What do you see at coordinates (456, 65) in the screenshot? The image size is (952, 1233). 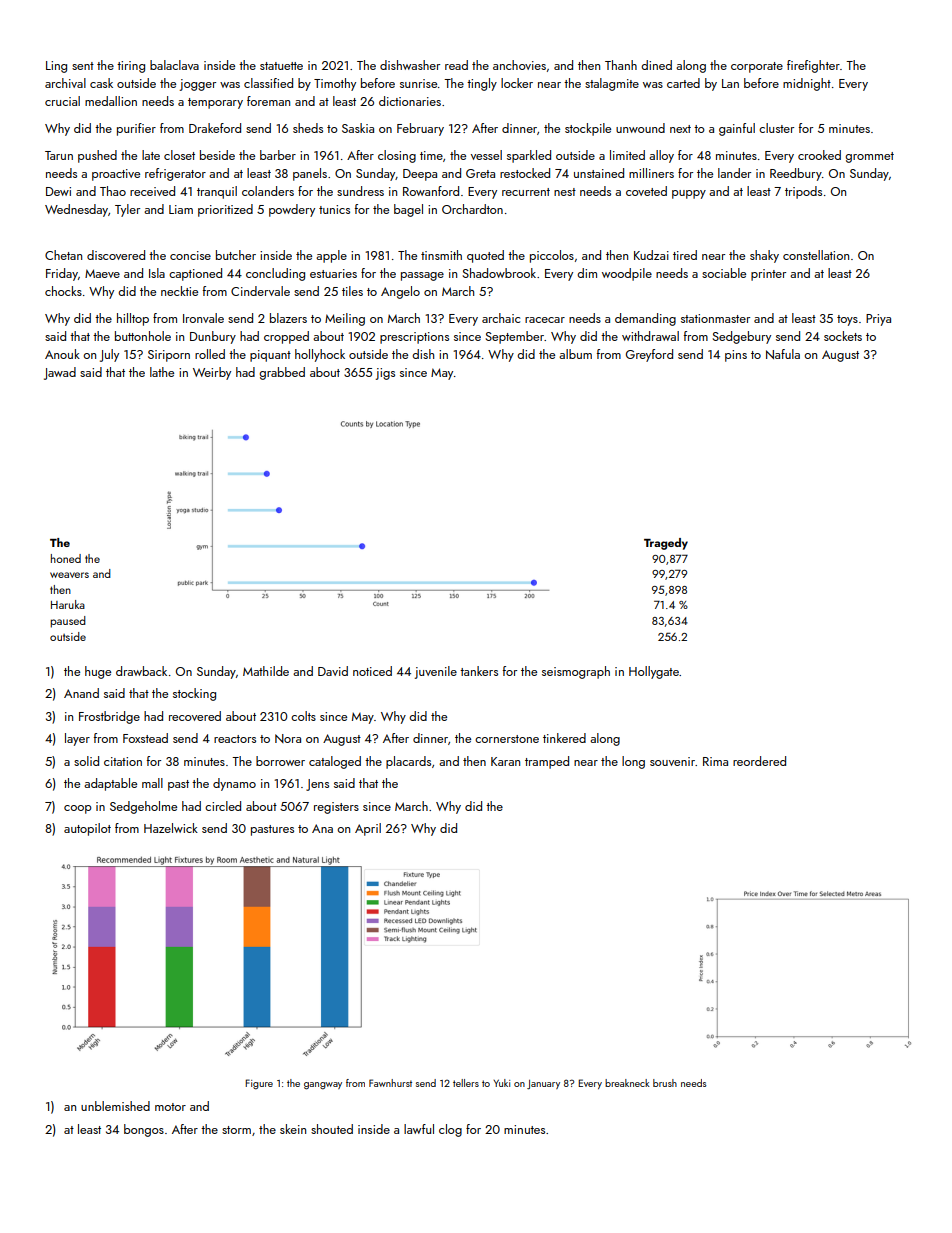 I see `read` at bounding box center [456, 65].
